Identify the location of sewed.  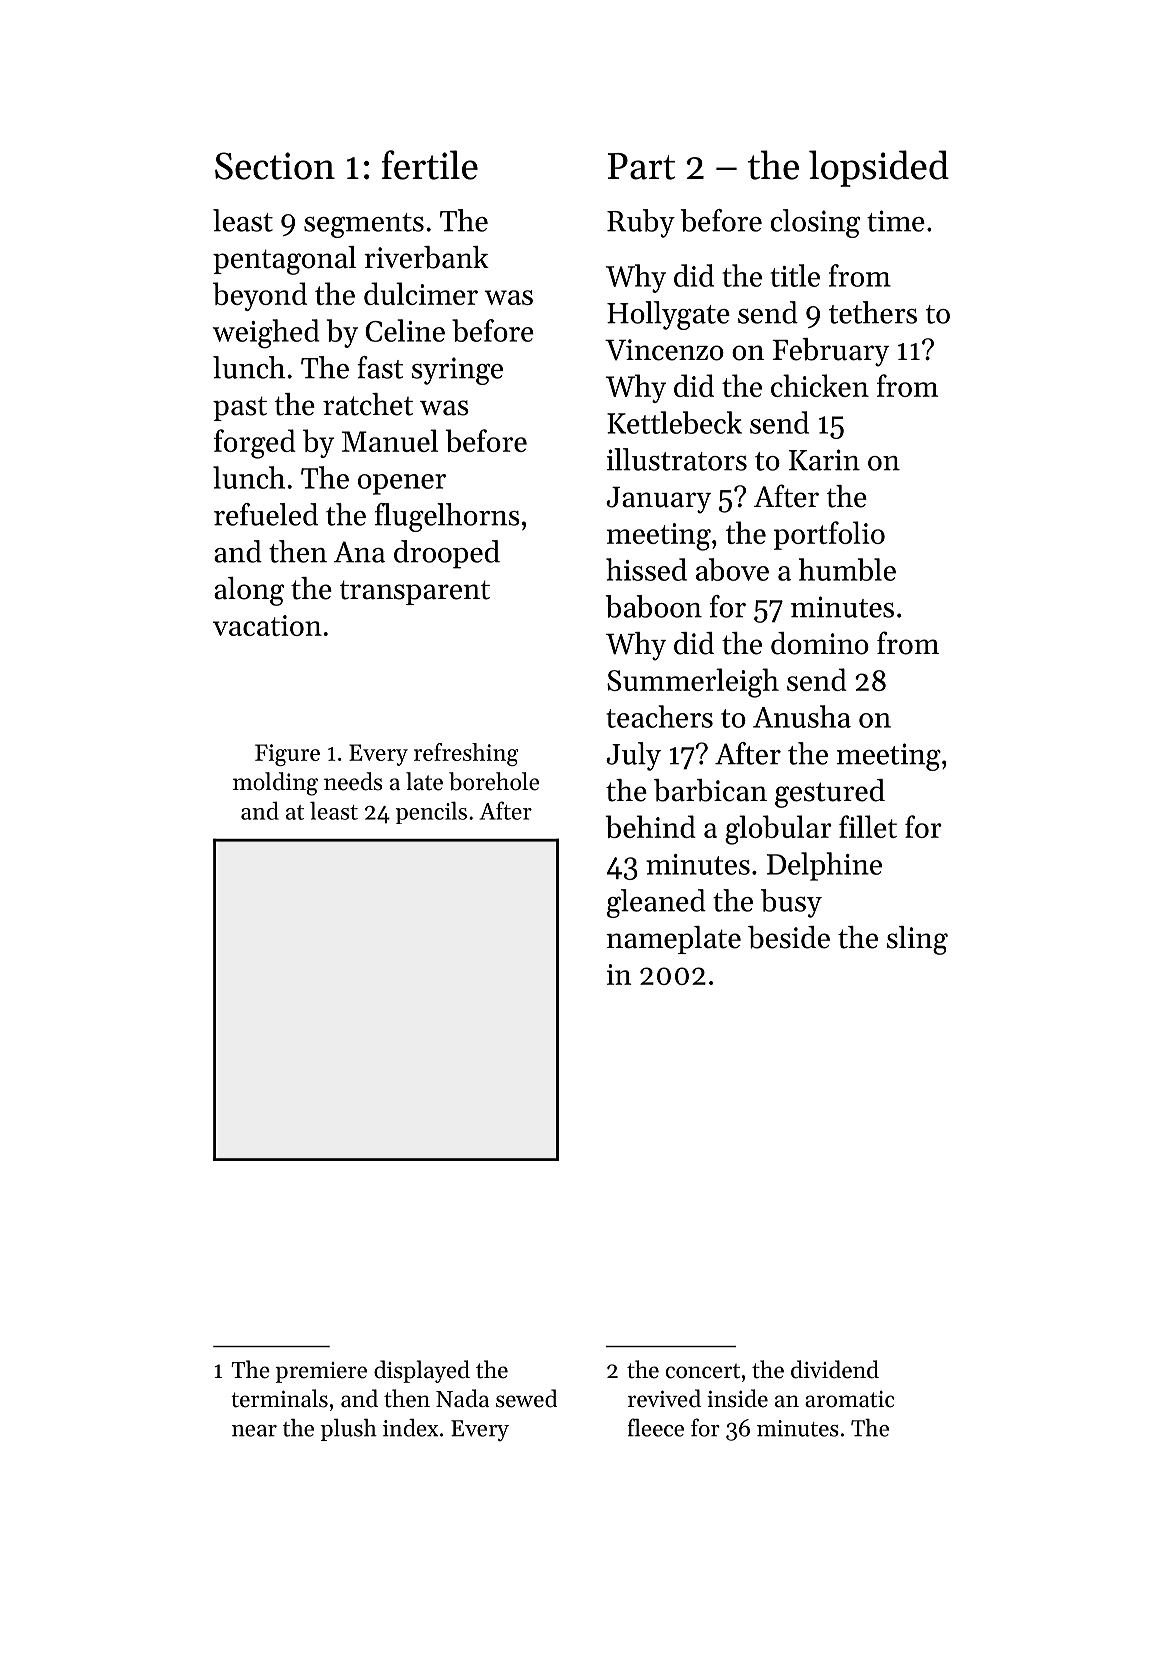
(526, 1398).
